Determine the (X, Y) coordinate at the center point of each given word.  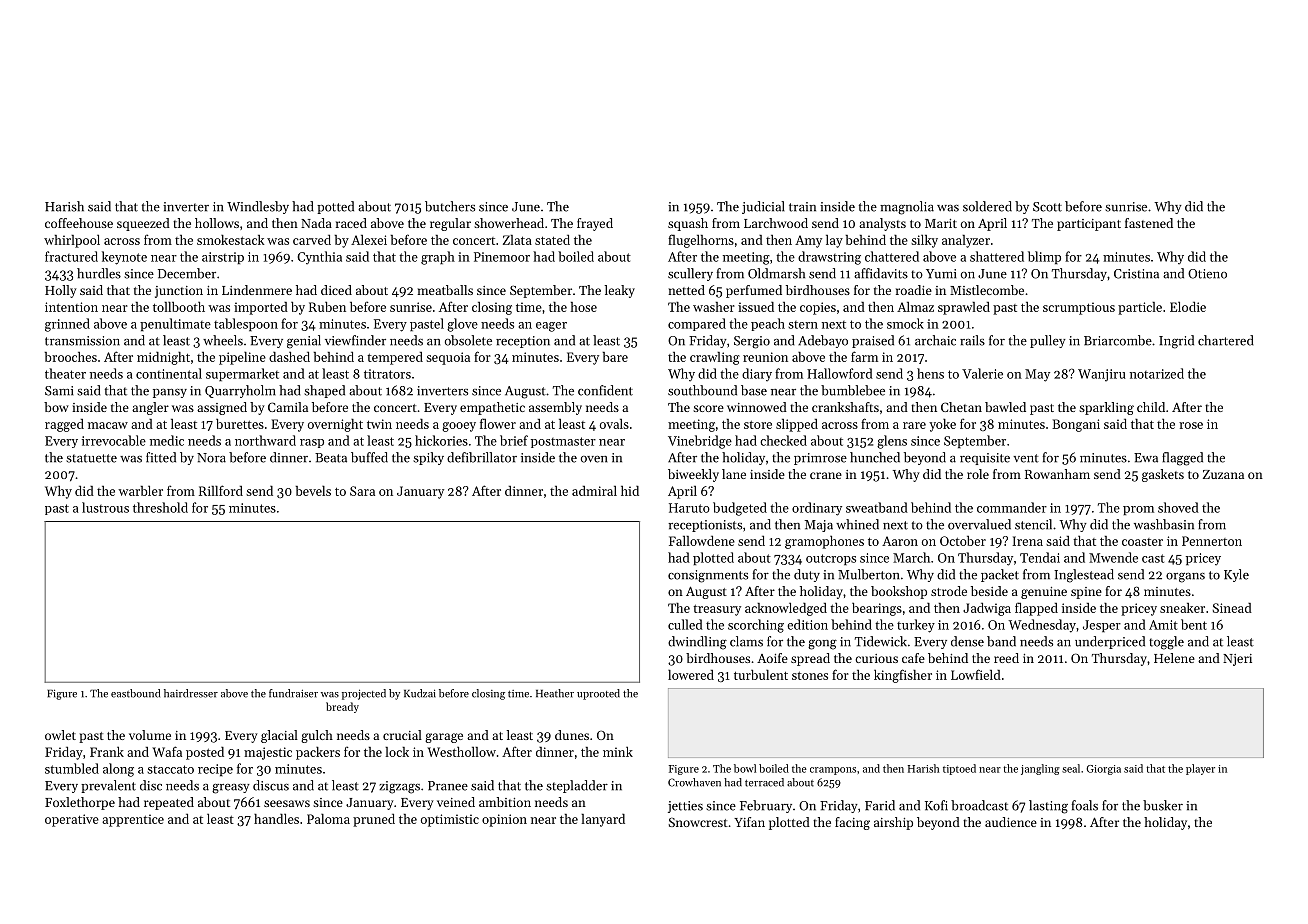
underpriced (1110, 642)
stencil (1033, 524)
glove (462, 325)
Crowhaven (694, 782)
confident (605, 390)
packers (318, 753)
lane (734, 474)
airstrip (223, 258)
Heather (555, 693)
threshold (160, 507)
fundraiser (293, 693)
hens (930, 373)
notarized (1157, 373)
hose (584, 307)
